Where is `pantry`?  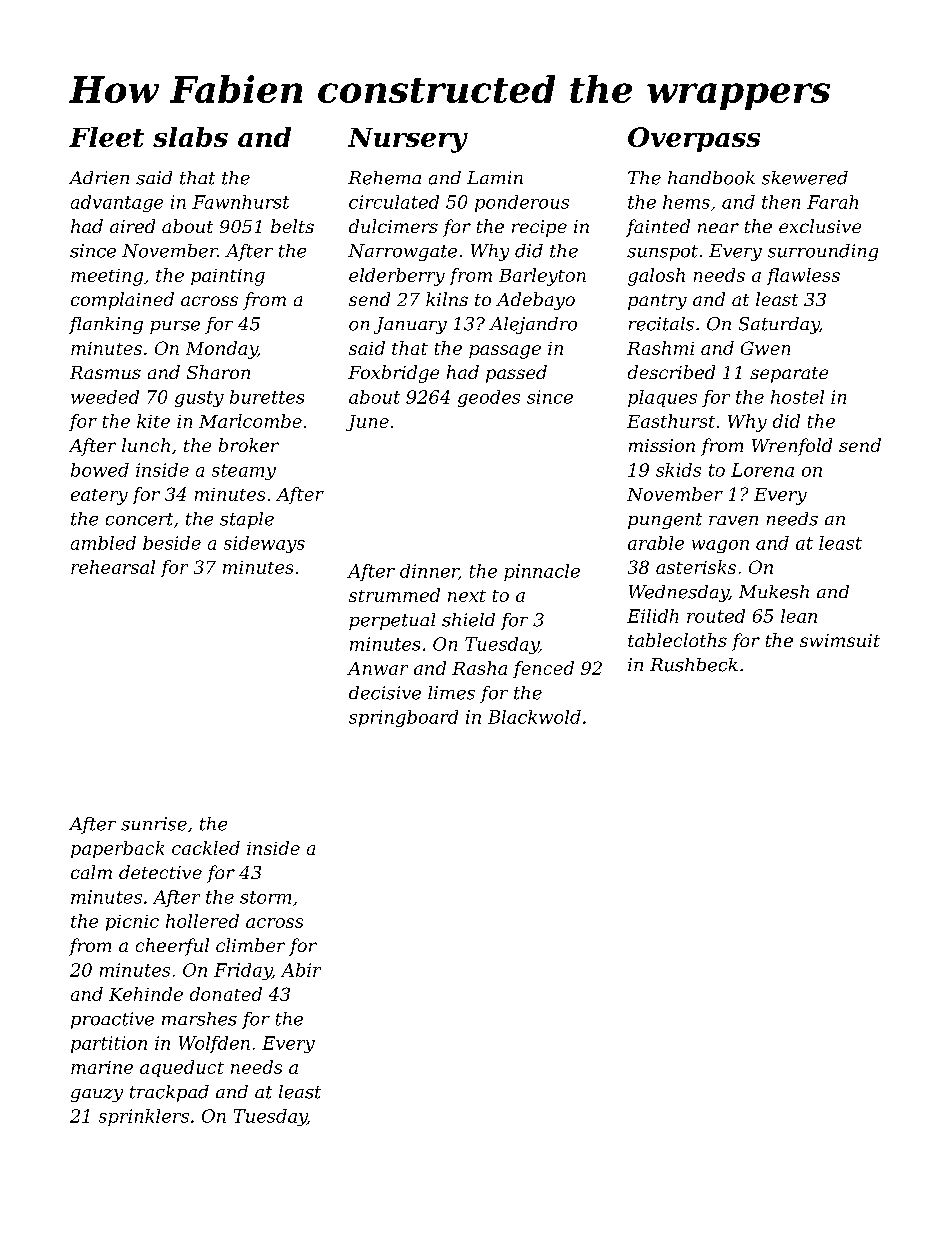
pantry is located at coordinates (657, 302).
